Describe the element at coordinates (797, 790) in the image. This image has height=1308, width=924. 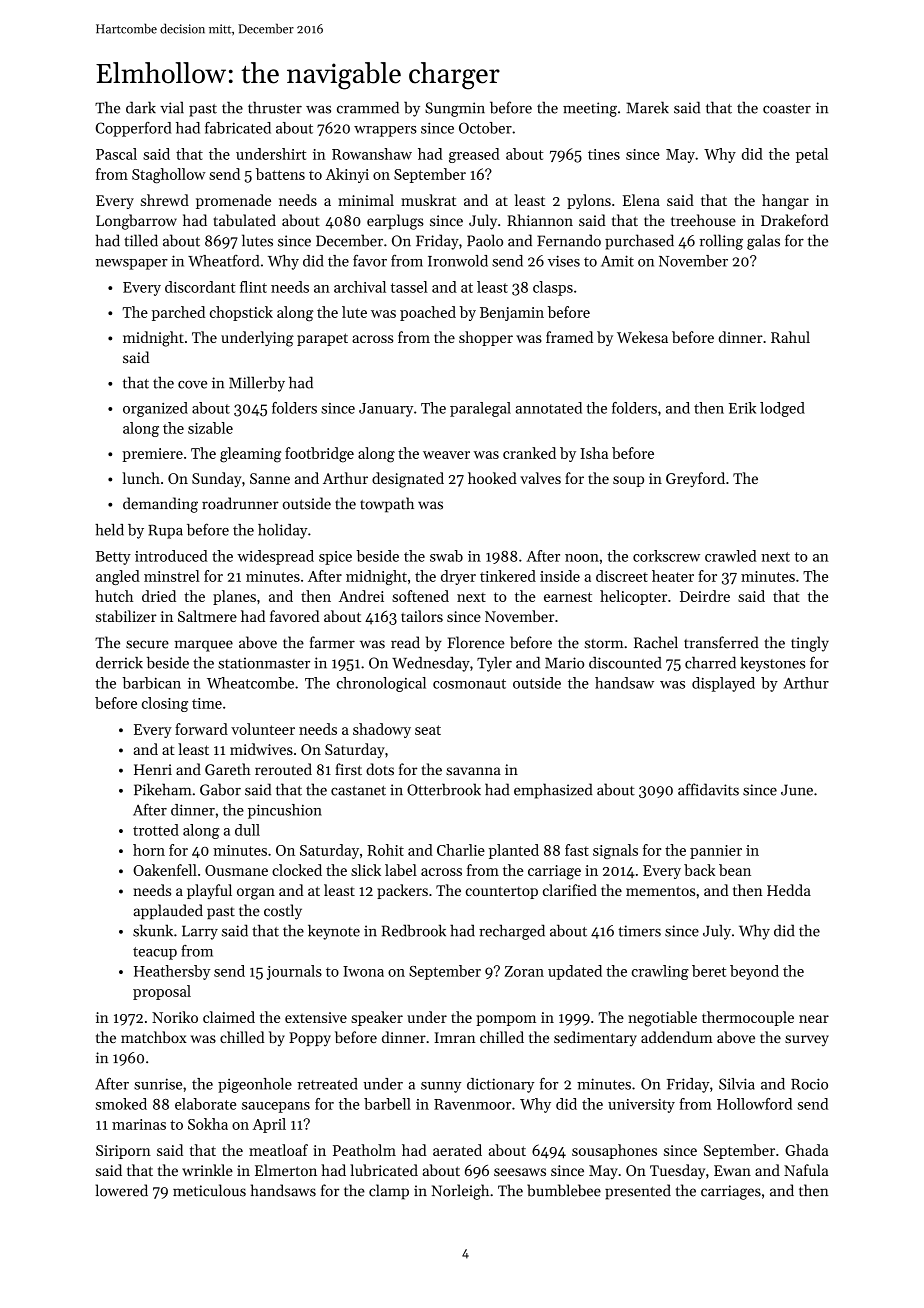
I see `June` at that location.
